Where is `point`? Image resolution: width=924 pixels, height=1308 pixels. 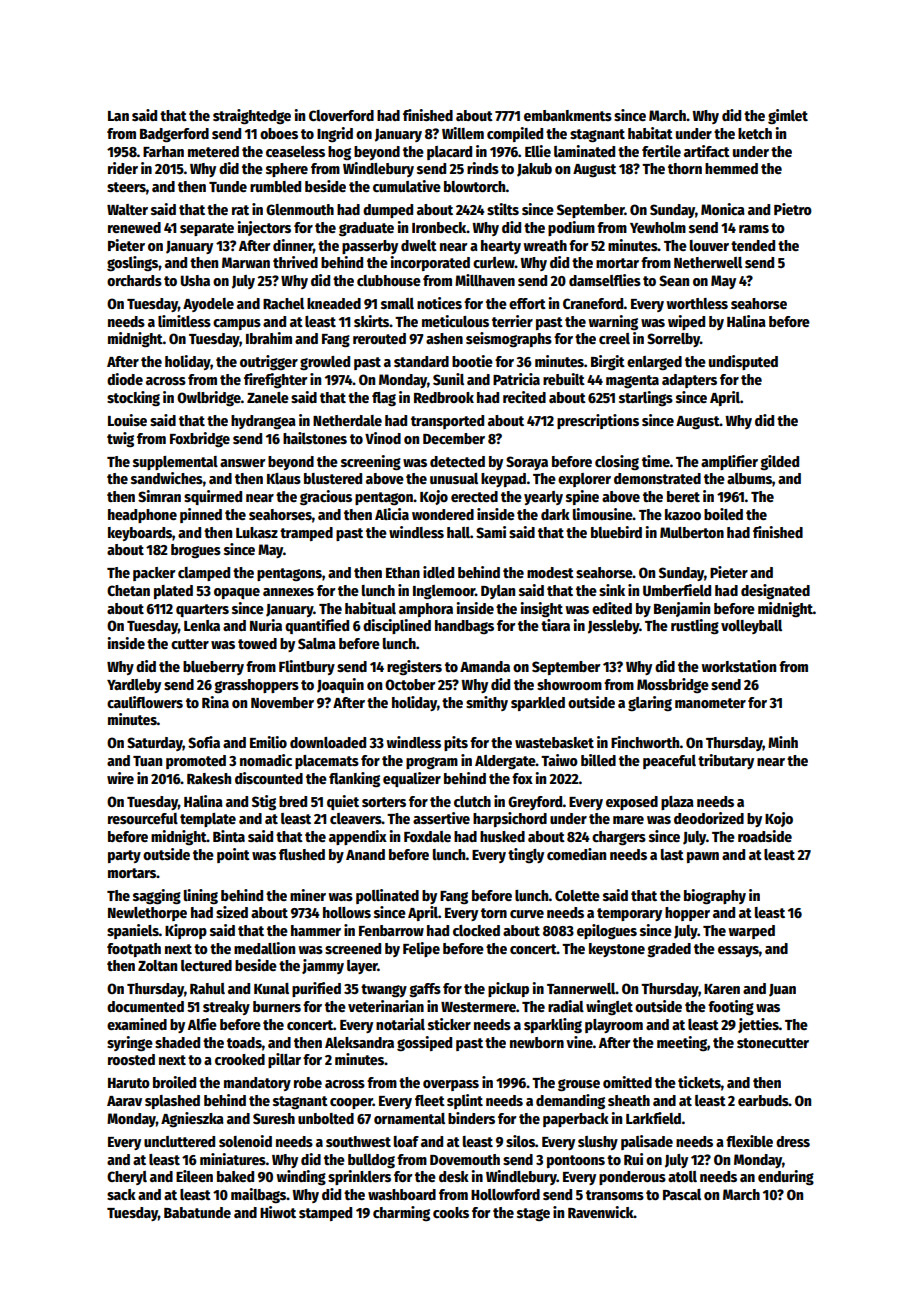 point is located at coordinates (233, 855).
